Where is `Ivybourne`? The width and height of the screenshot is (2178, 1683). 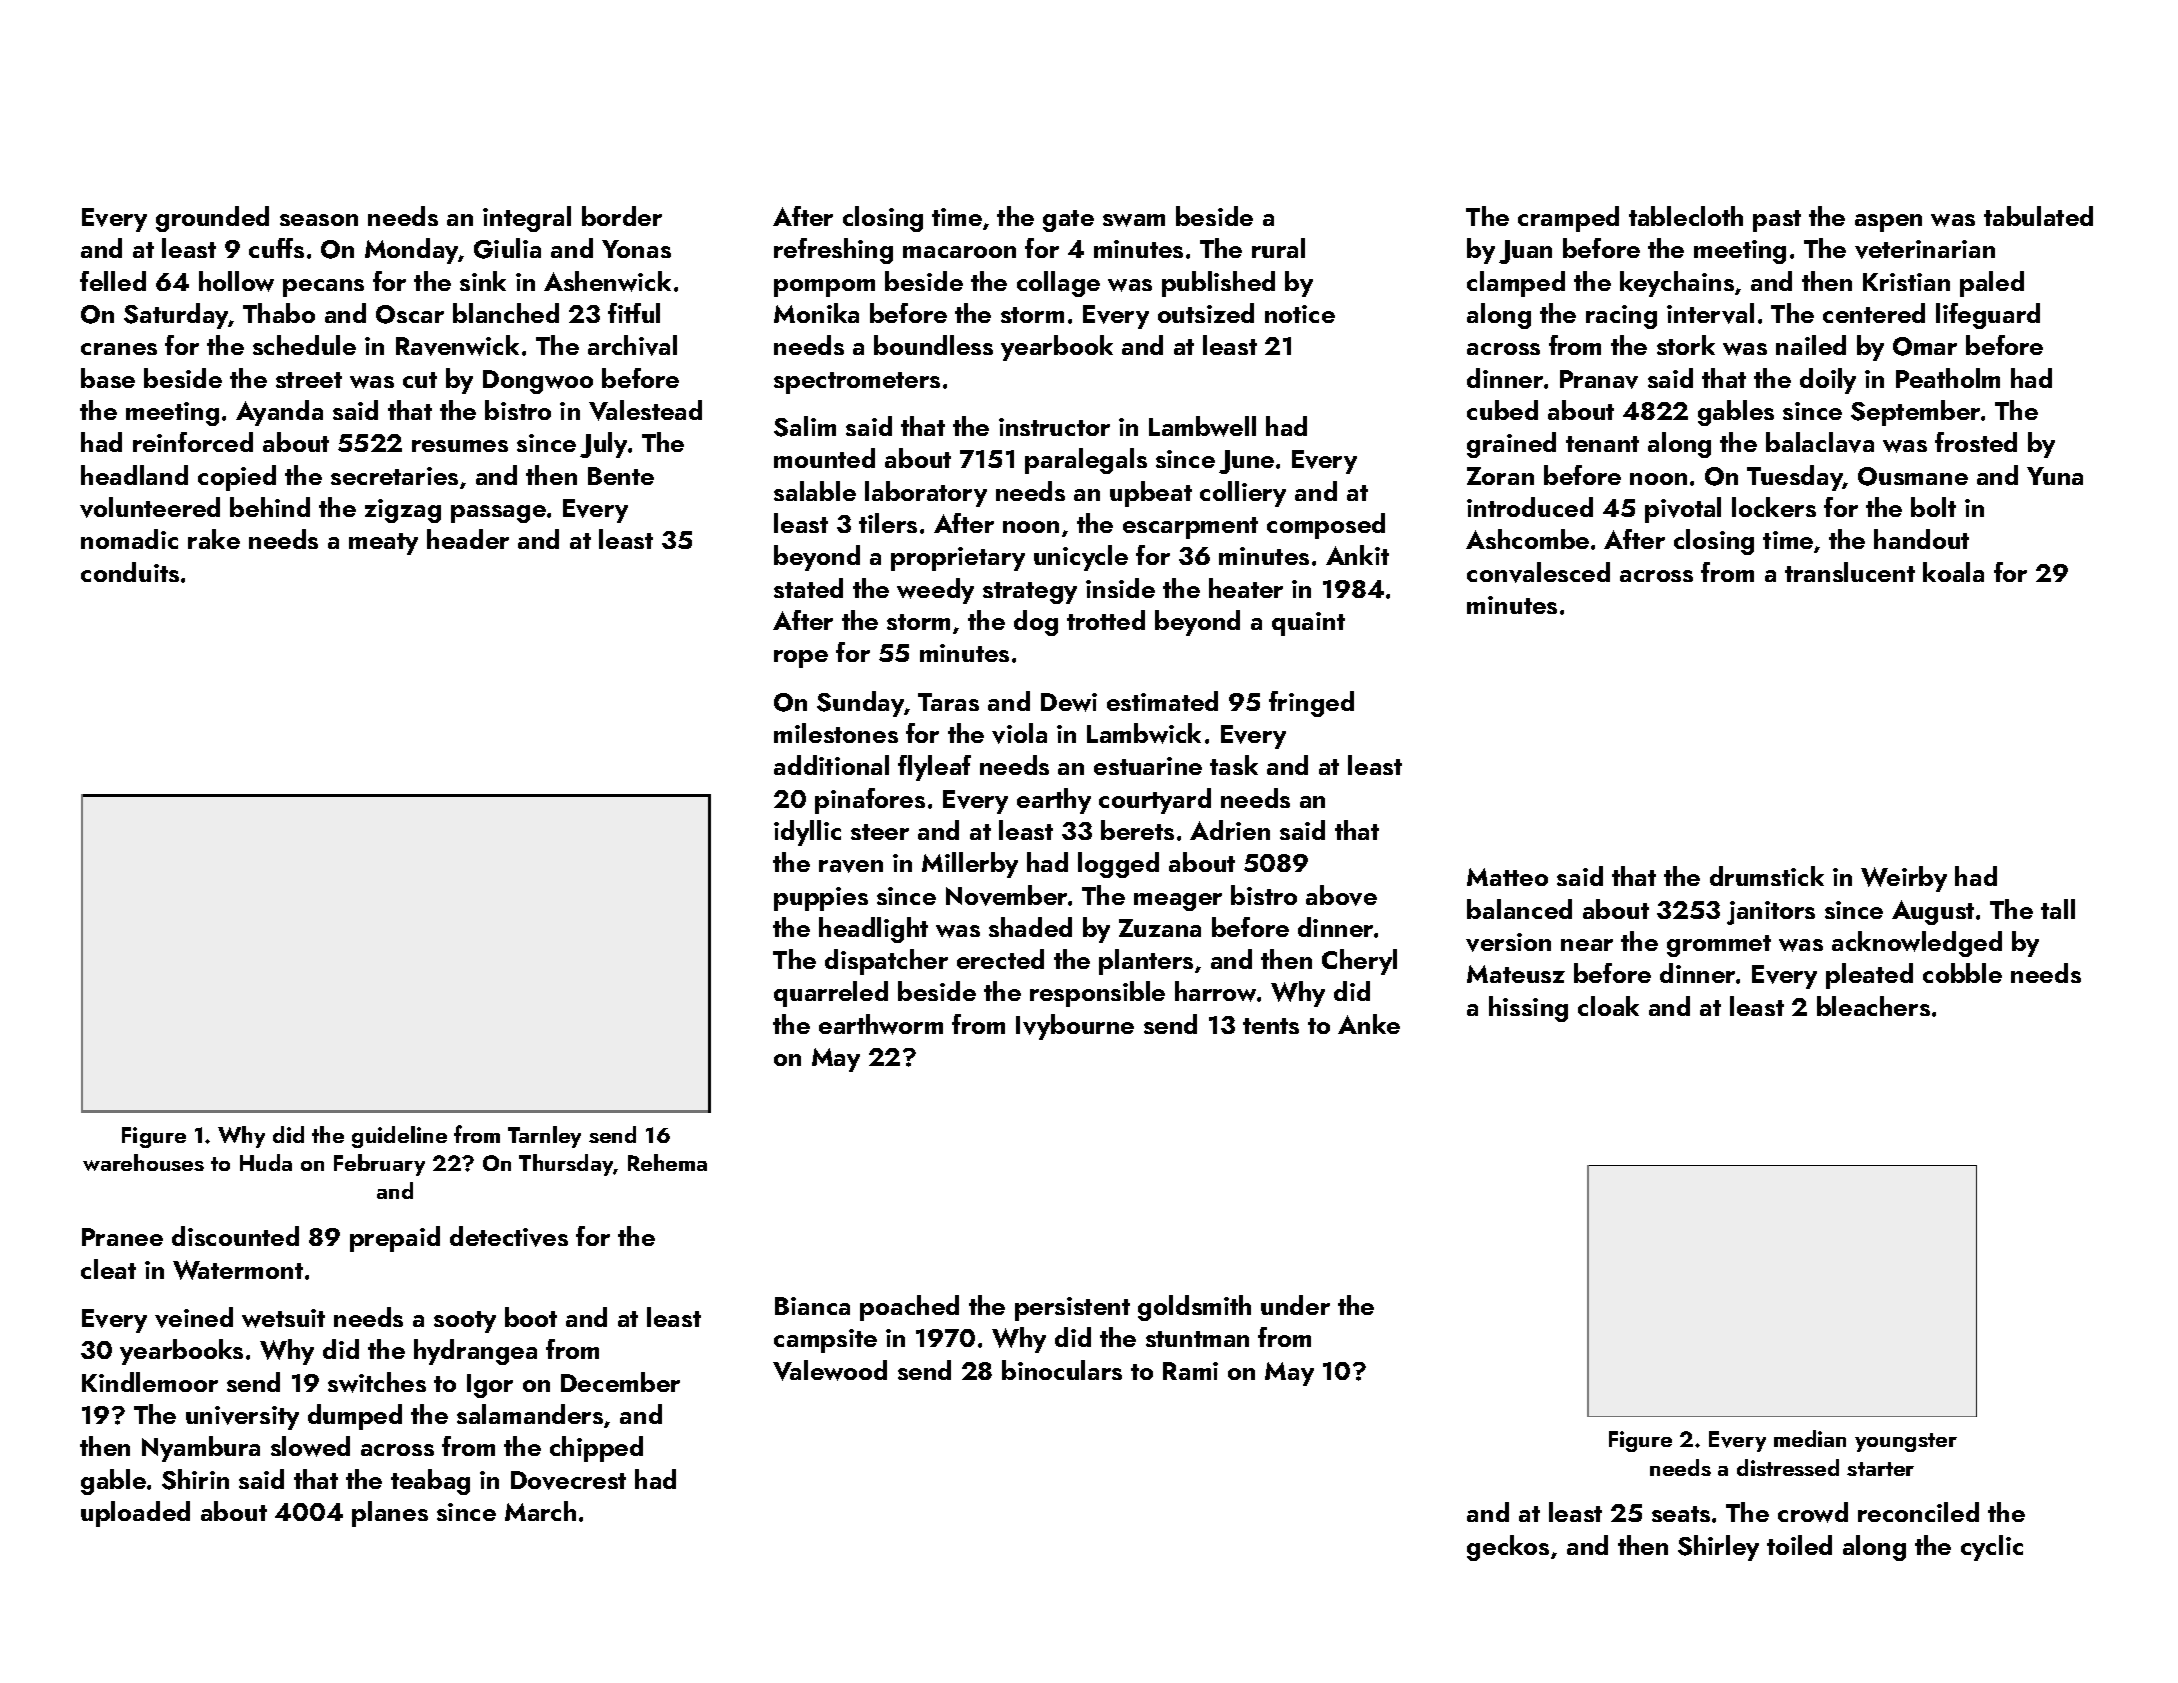 Ivybourne is located at coordinates (1075, 1027).
